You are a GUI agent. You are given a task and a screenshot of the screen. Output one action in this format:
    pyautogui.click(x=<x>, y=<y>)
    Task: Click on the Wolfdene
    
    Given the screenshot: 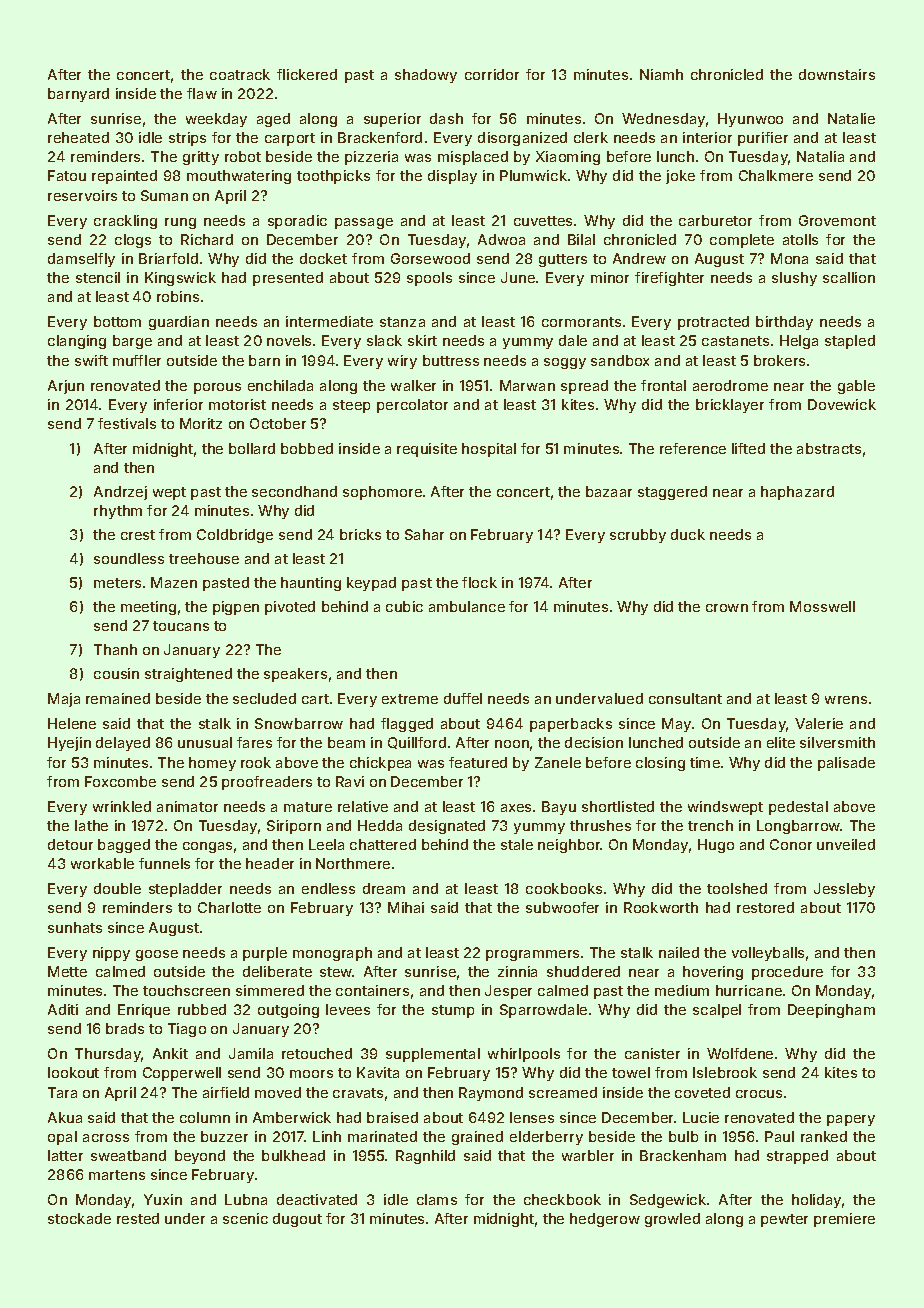 What is the action you would take?
    pyautogui.click(x=740, y=1053)
